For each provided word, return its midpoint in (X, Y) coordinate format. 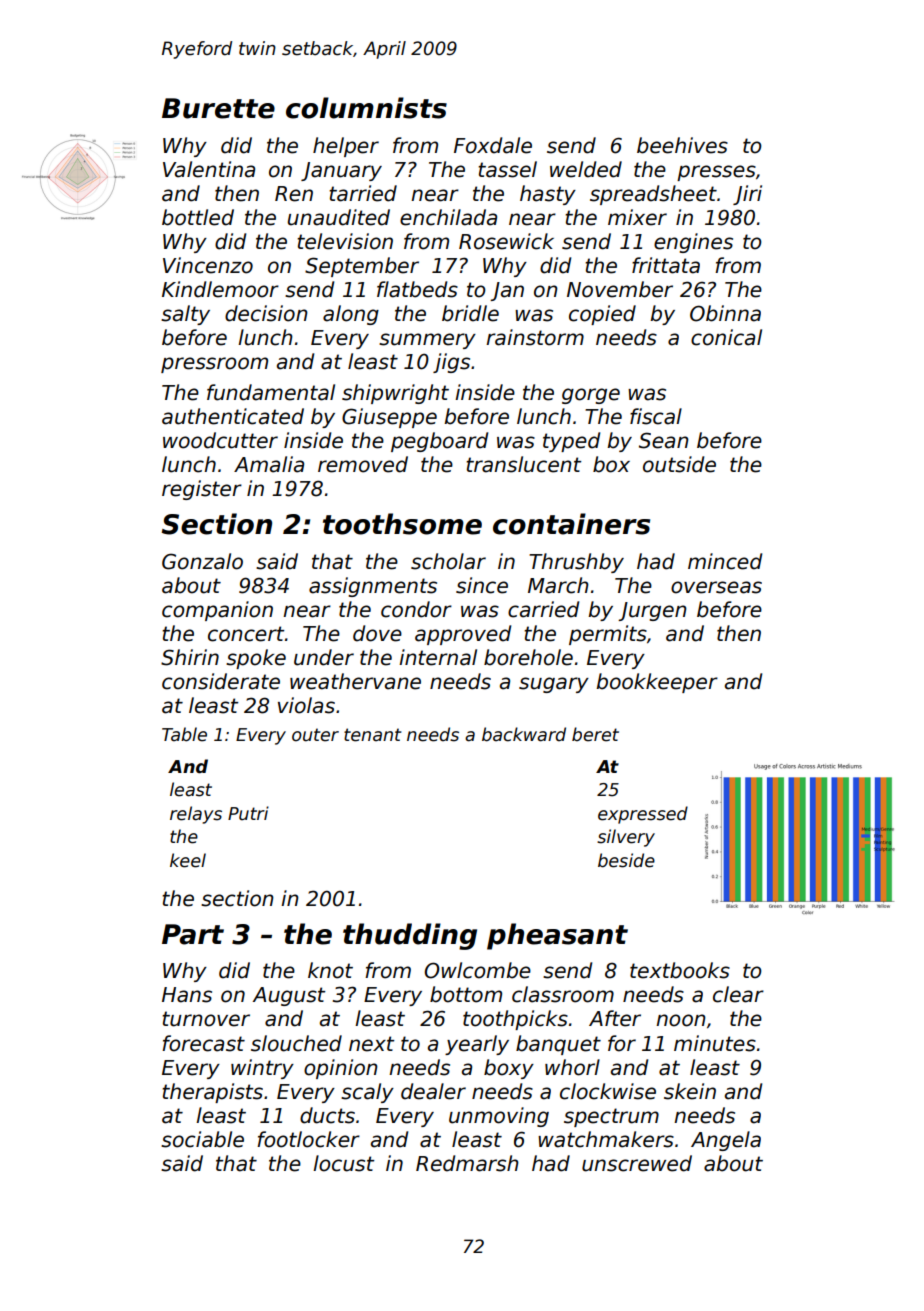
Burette (218, 108)
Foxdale (493, 145)
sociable (202, 1139)
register (202, 490)
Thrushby (576, 563)
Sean (664, 440)
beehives (682, 145)
